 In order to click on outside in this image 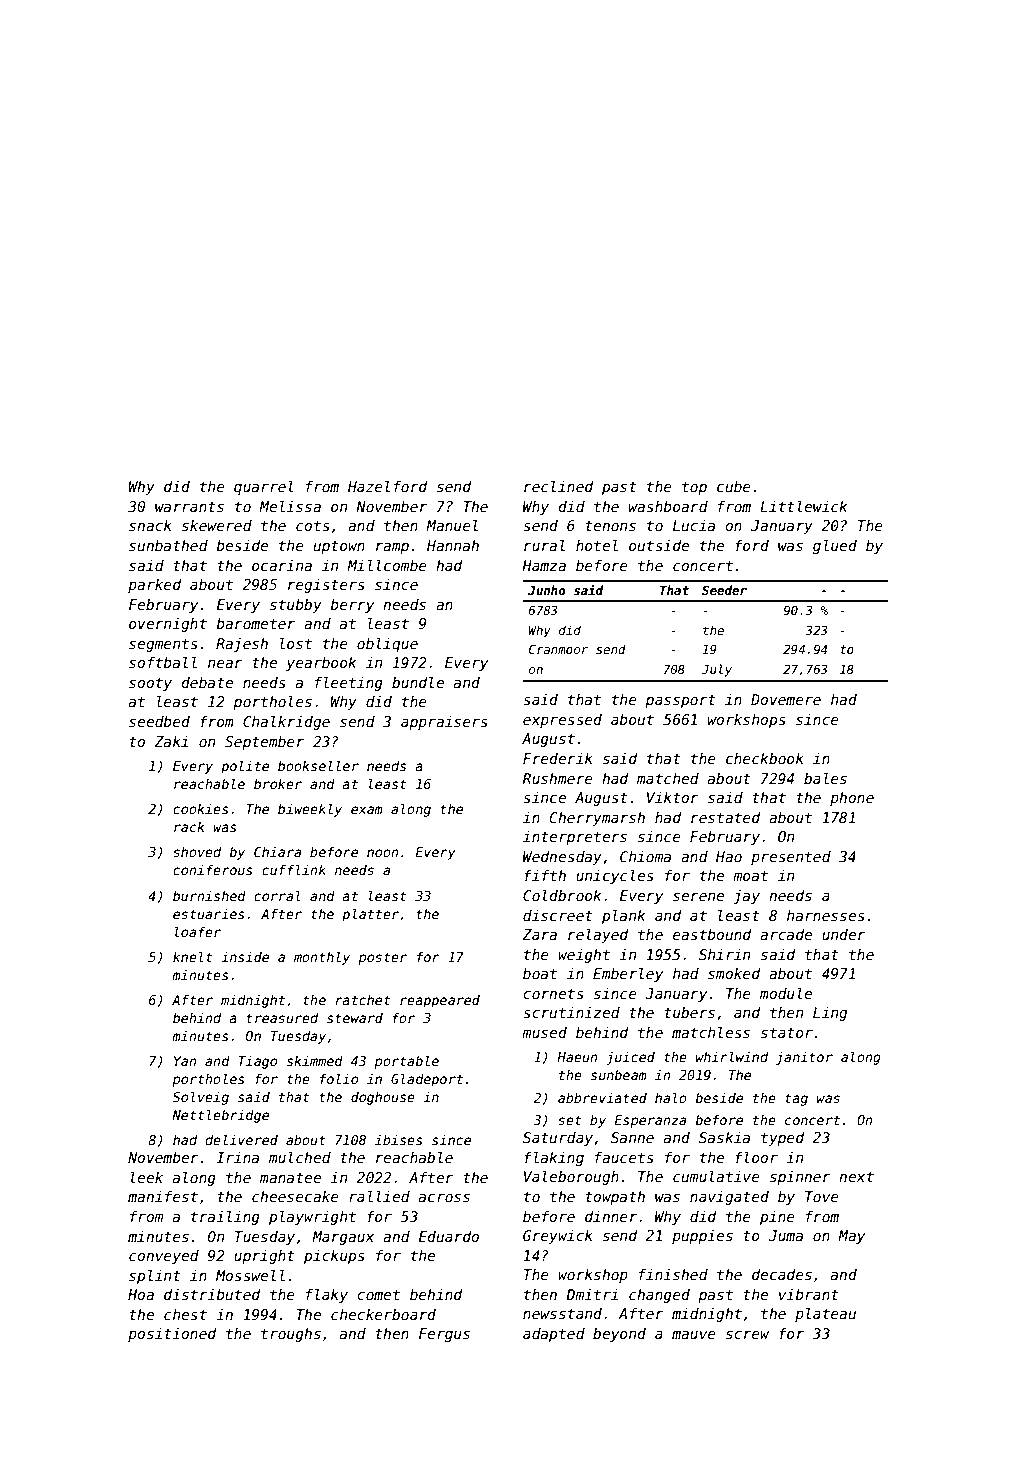, I will do `click(659, 545)`.
